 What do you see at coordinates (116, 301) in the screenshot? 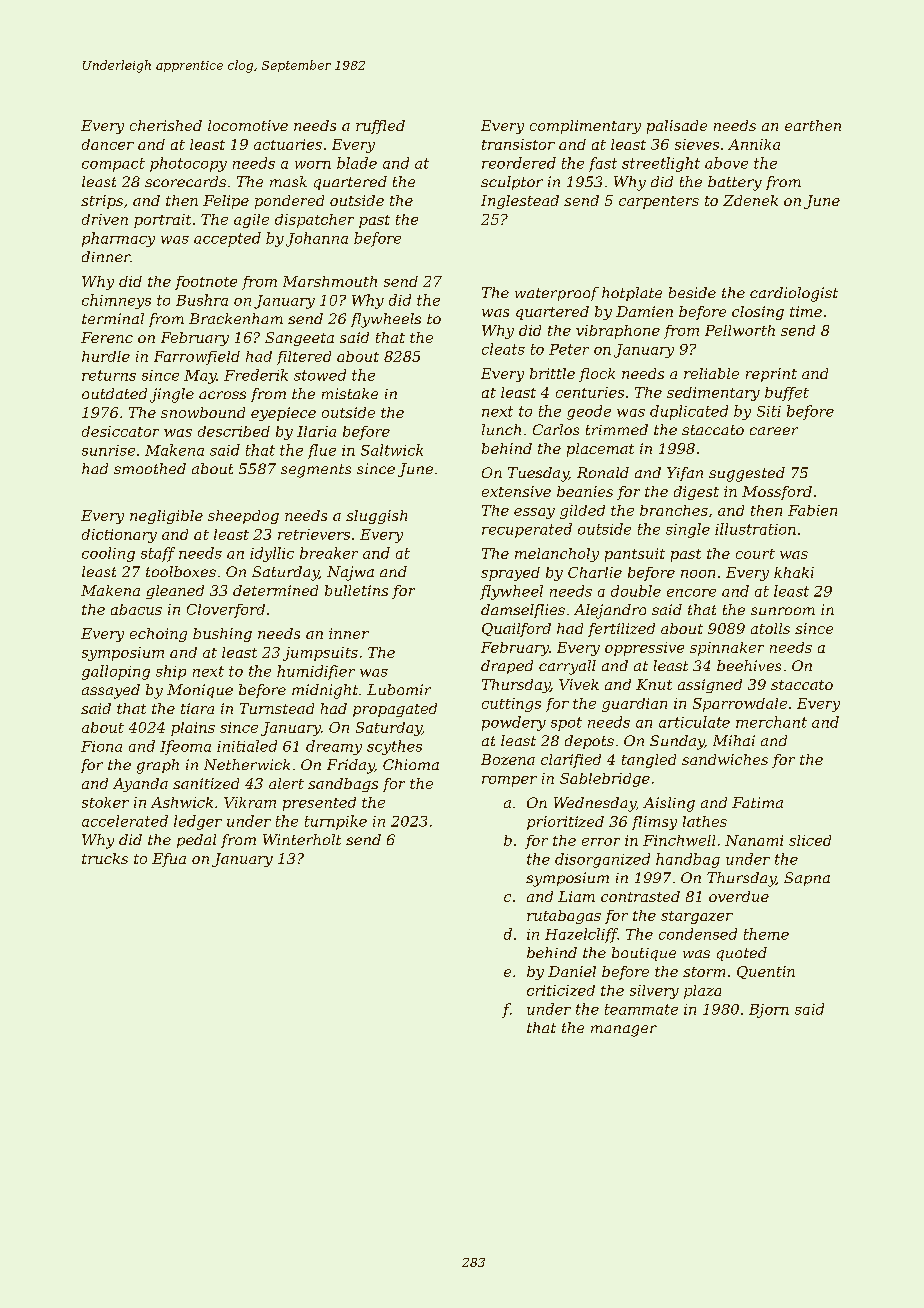
I see `chimneys` at bounding box center [116, 301].
